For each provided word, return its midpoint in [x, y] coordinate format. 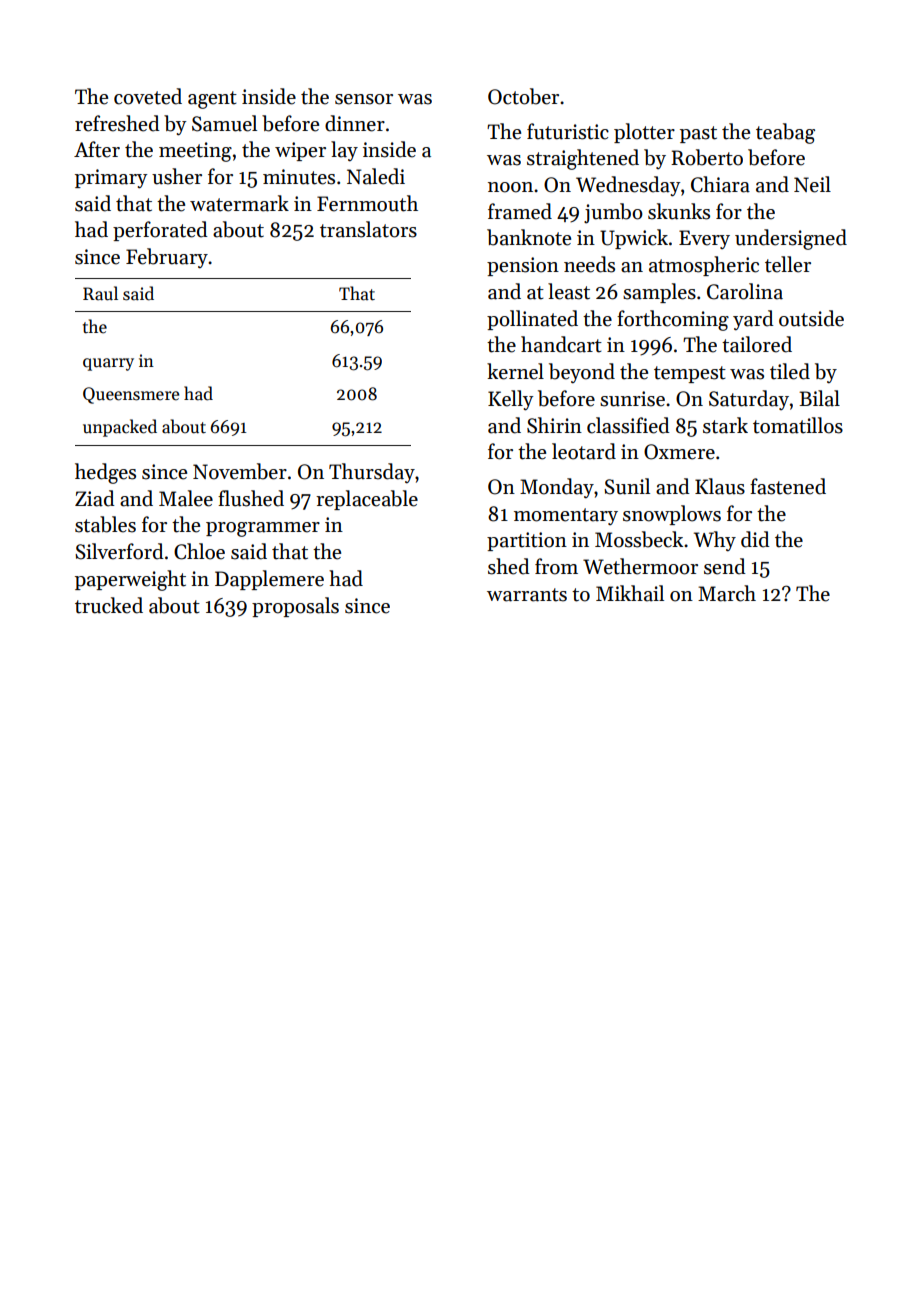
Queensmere [131, 395]
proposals [295, 607]
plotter [644, 133]
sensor [364, 99]
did [755, 539]
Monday [557, 488]
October [523, 96]
